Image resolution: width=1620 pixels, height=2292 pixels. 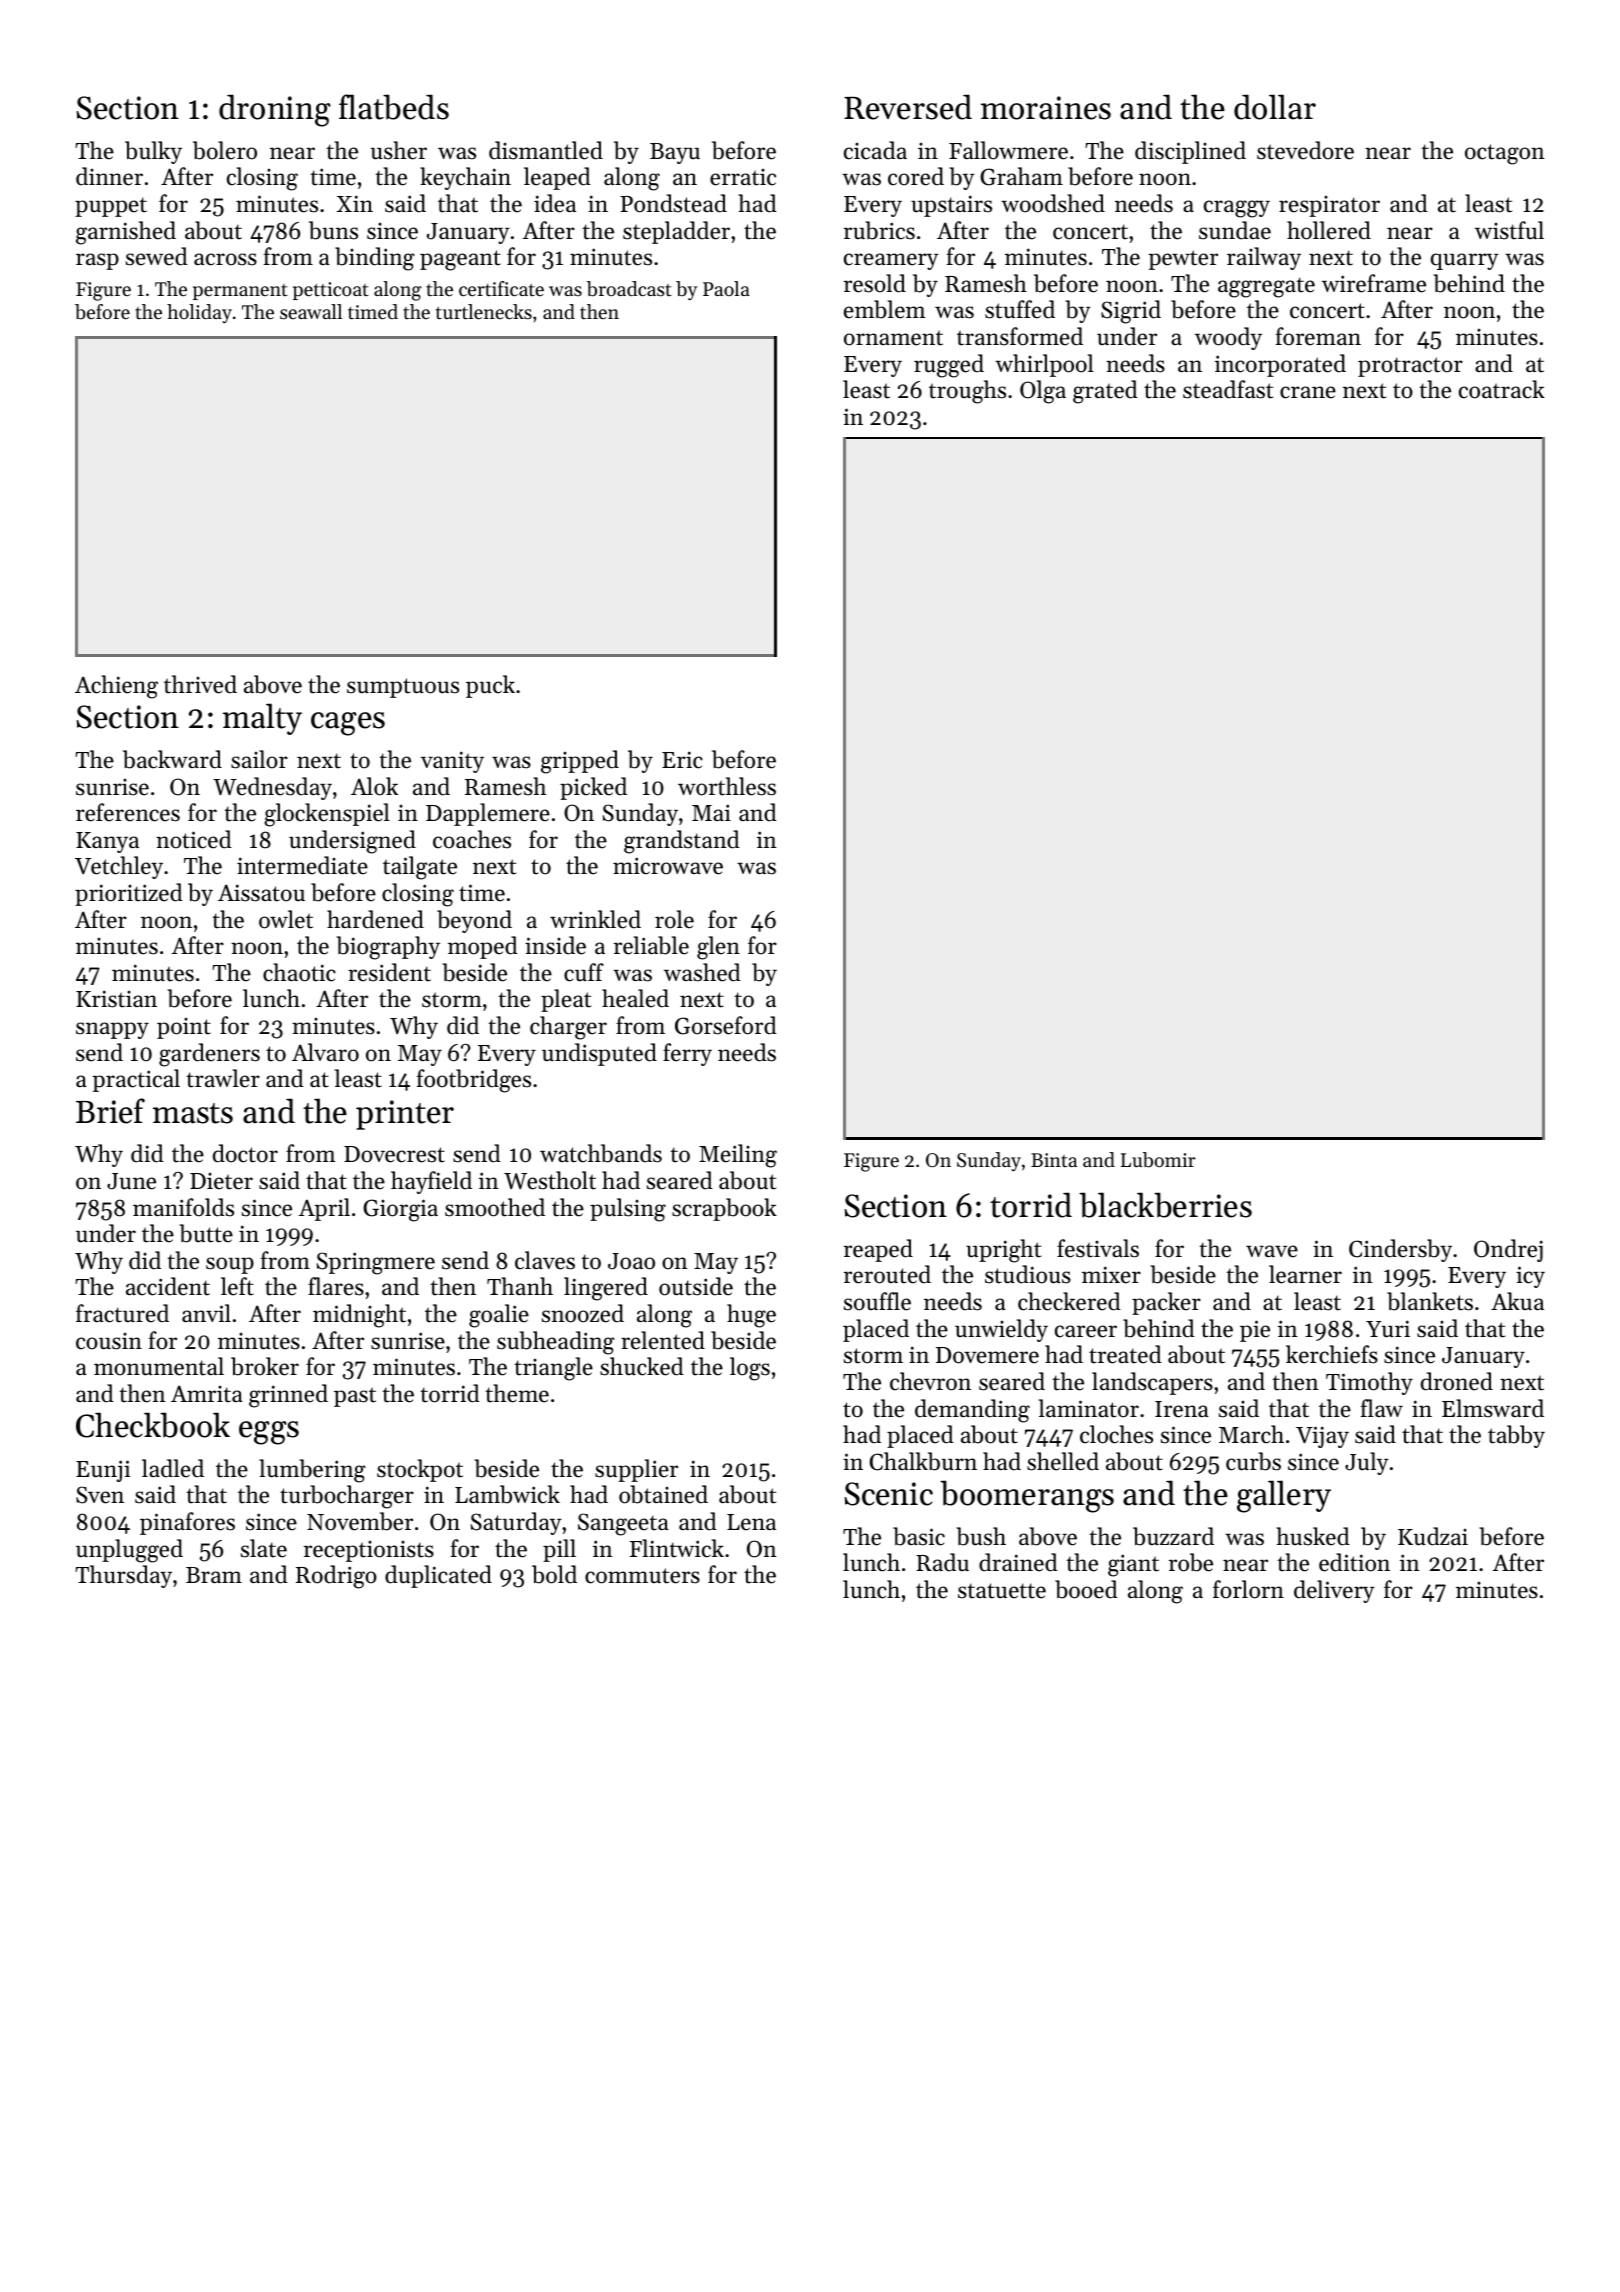 I want to click on Mai, so click(x=711, y=812).
